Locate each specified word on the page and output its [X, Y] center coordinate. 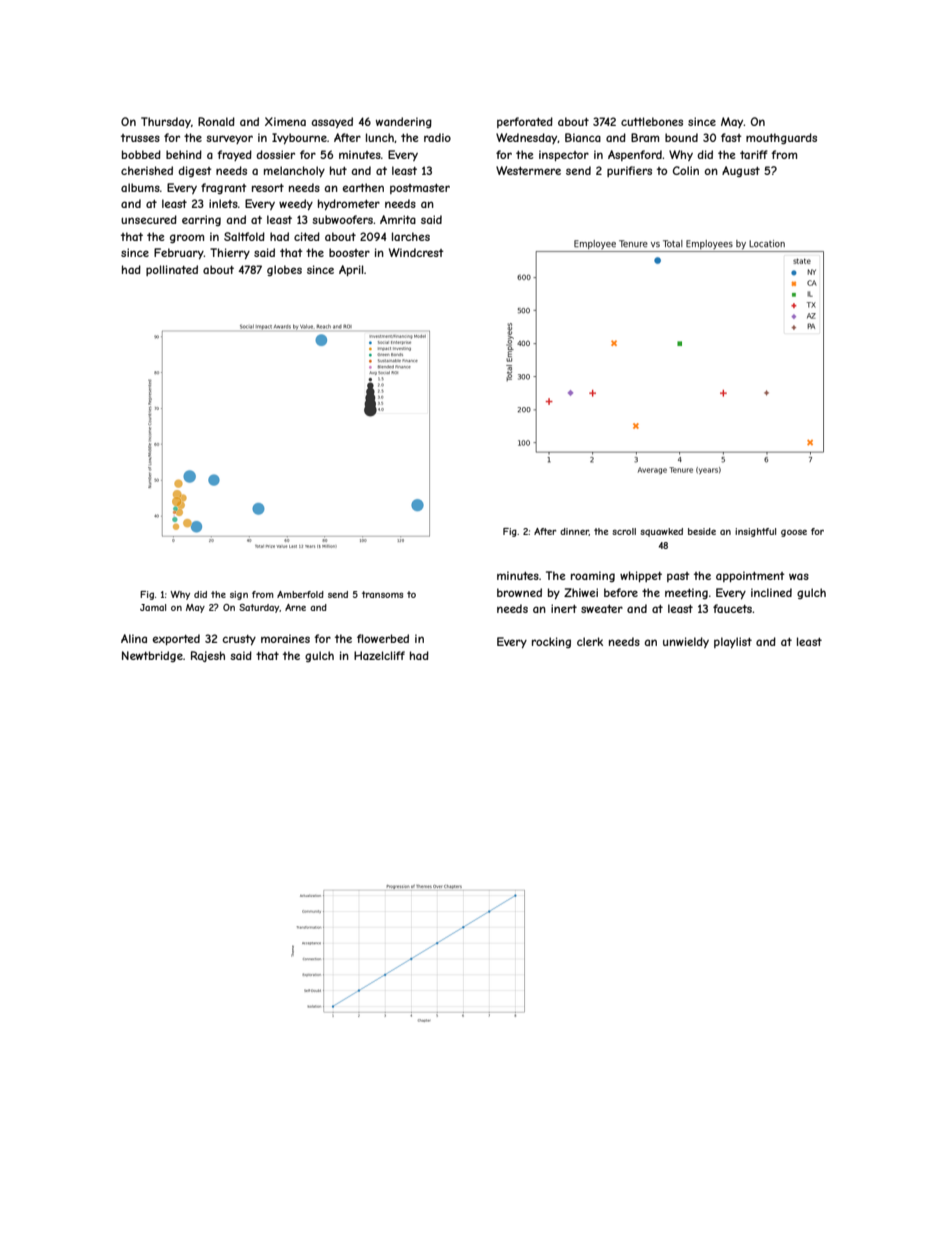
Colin [686, 170]
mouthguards [781, 138]
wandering [404, 122]
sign [239, 595]
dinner [574, 532]
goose [794, 533]
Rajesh [208, 656]
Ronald [216, 121]
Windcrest [416, 252]
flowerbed [383, 638]
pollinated [172, 270]
